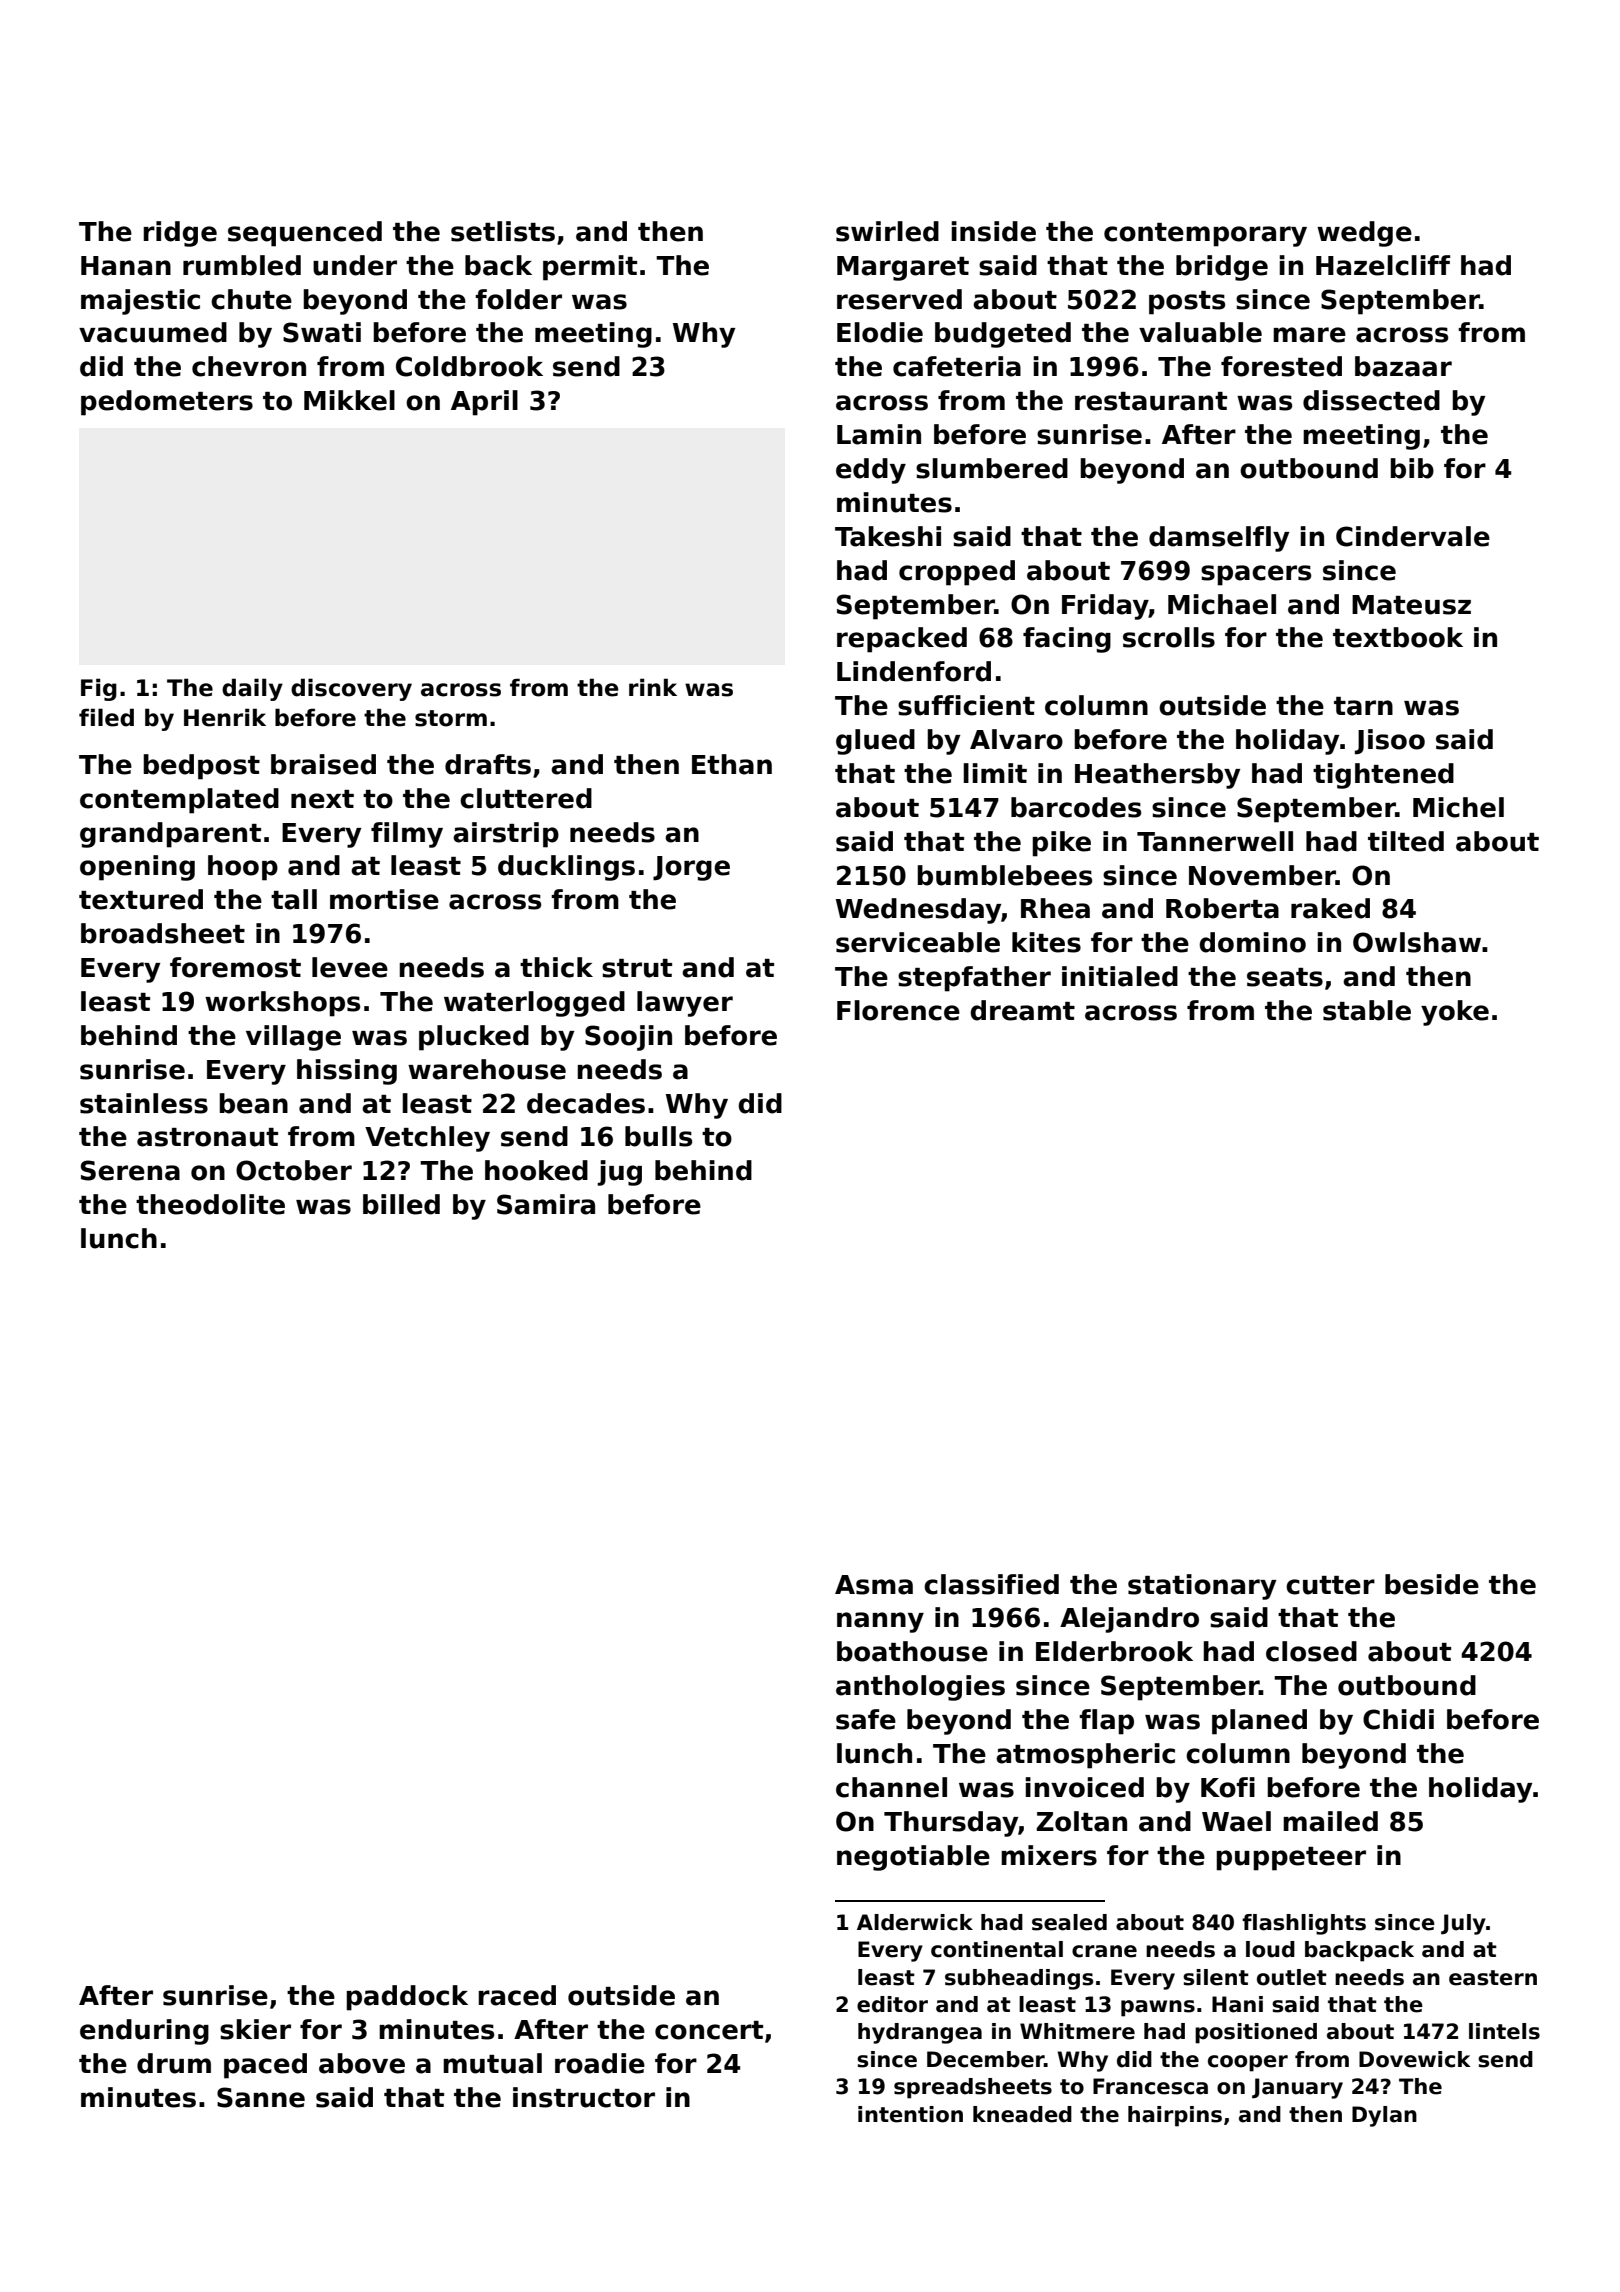  Describe the element at coordinates (401, 1204) in the screenshot. I see `billed` at that location.
